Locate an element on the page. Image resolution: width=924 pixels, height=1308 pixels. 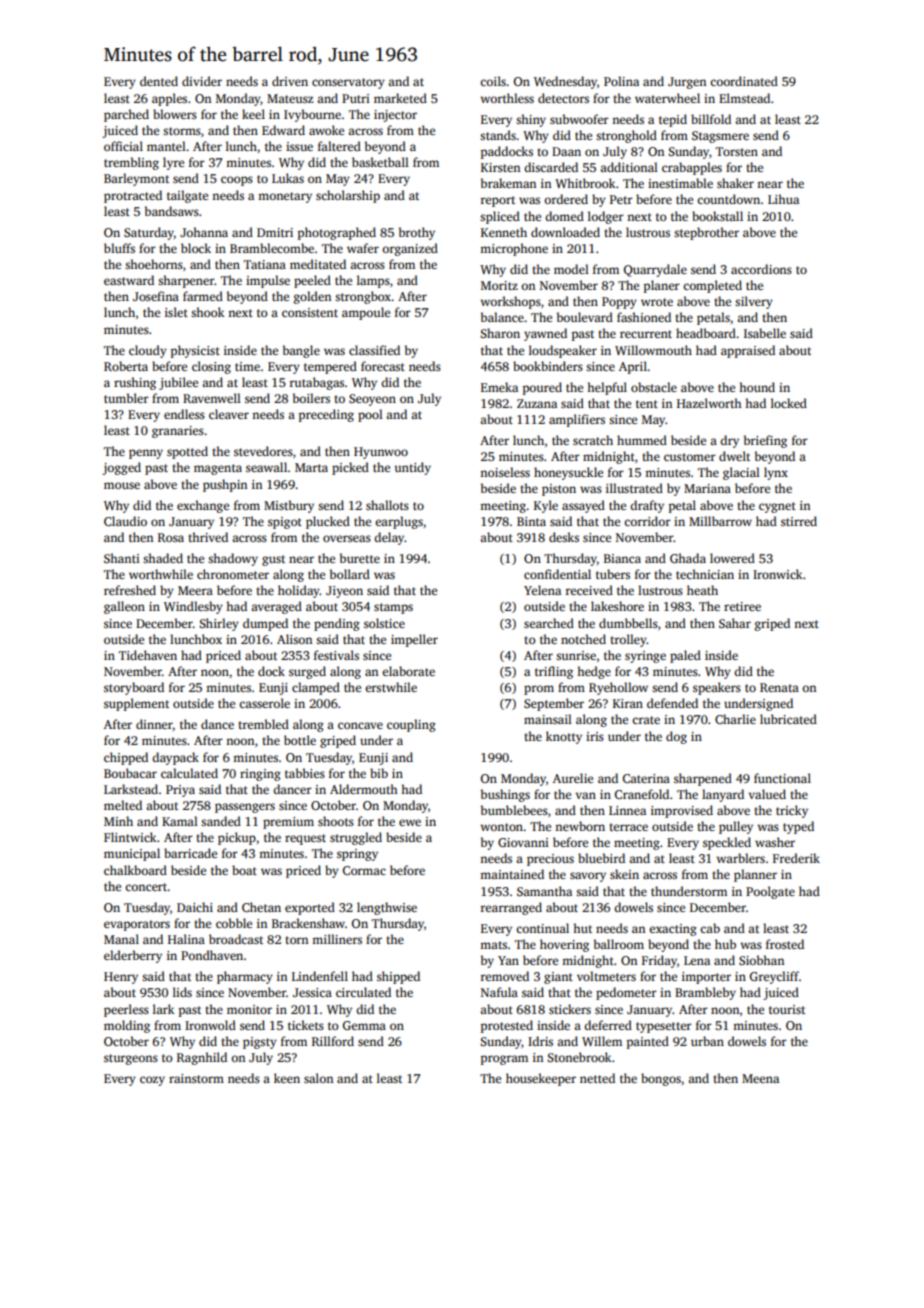
Moritz is located at coordinates (499, 285).
